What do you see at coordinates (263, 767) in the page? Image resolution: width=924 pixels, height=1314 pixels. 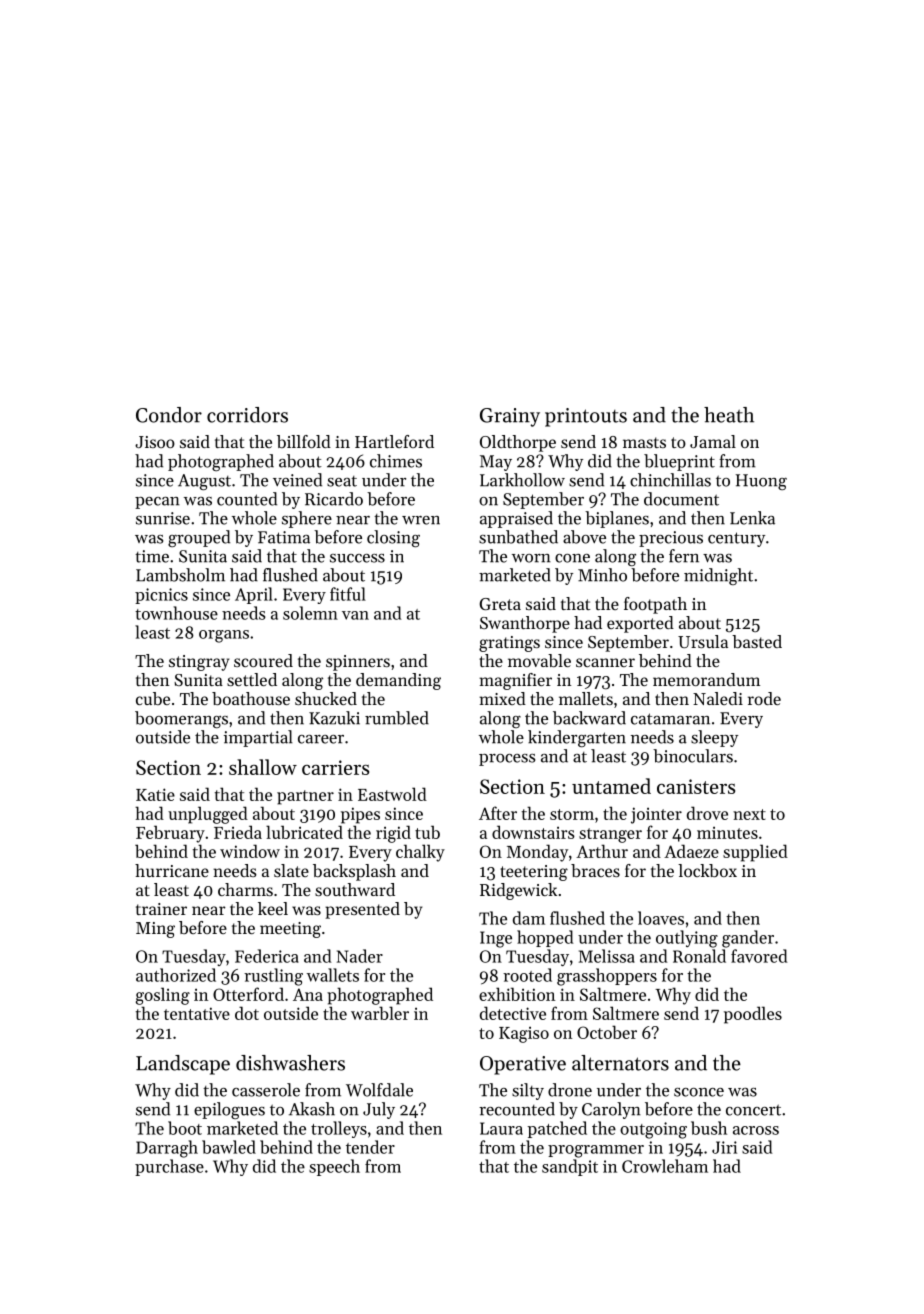 I see `shallow` at bounding box center [263, 767].
